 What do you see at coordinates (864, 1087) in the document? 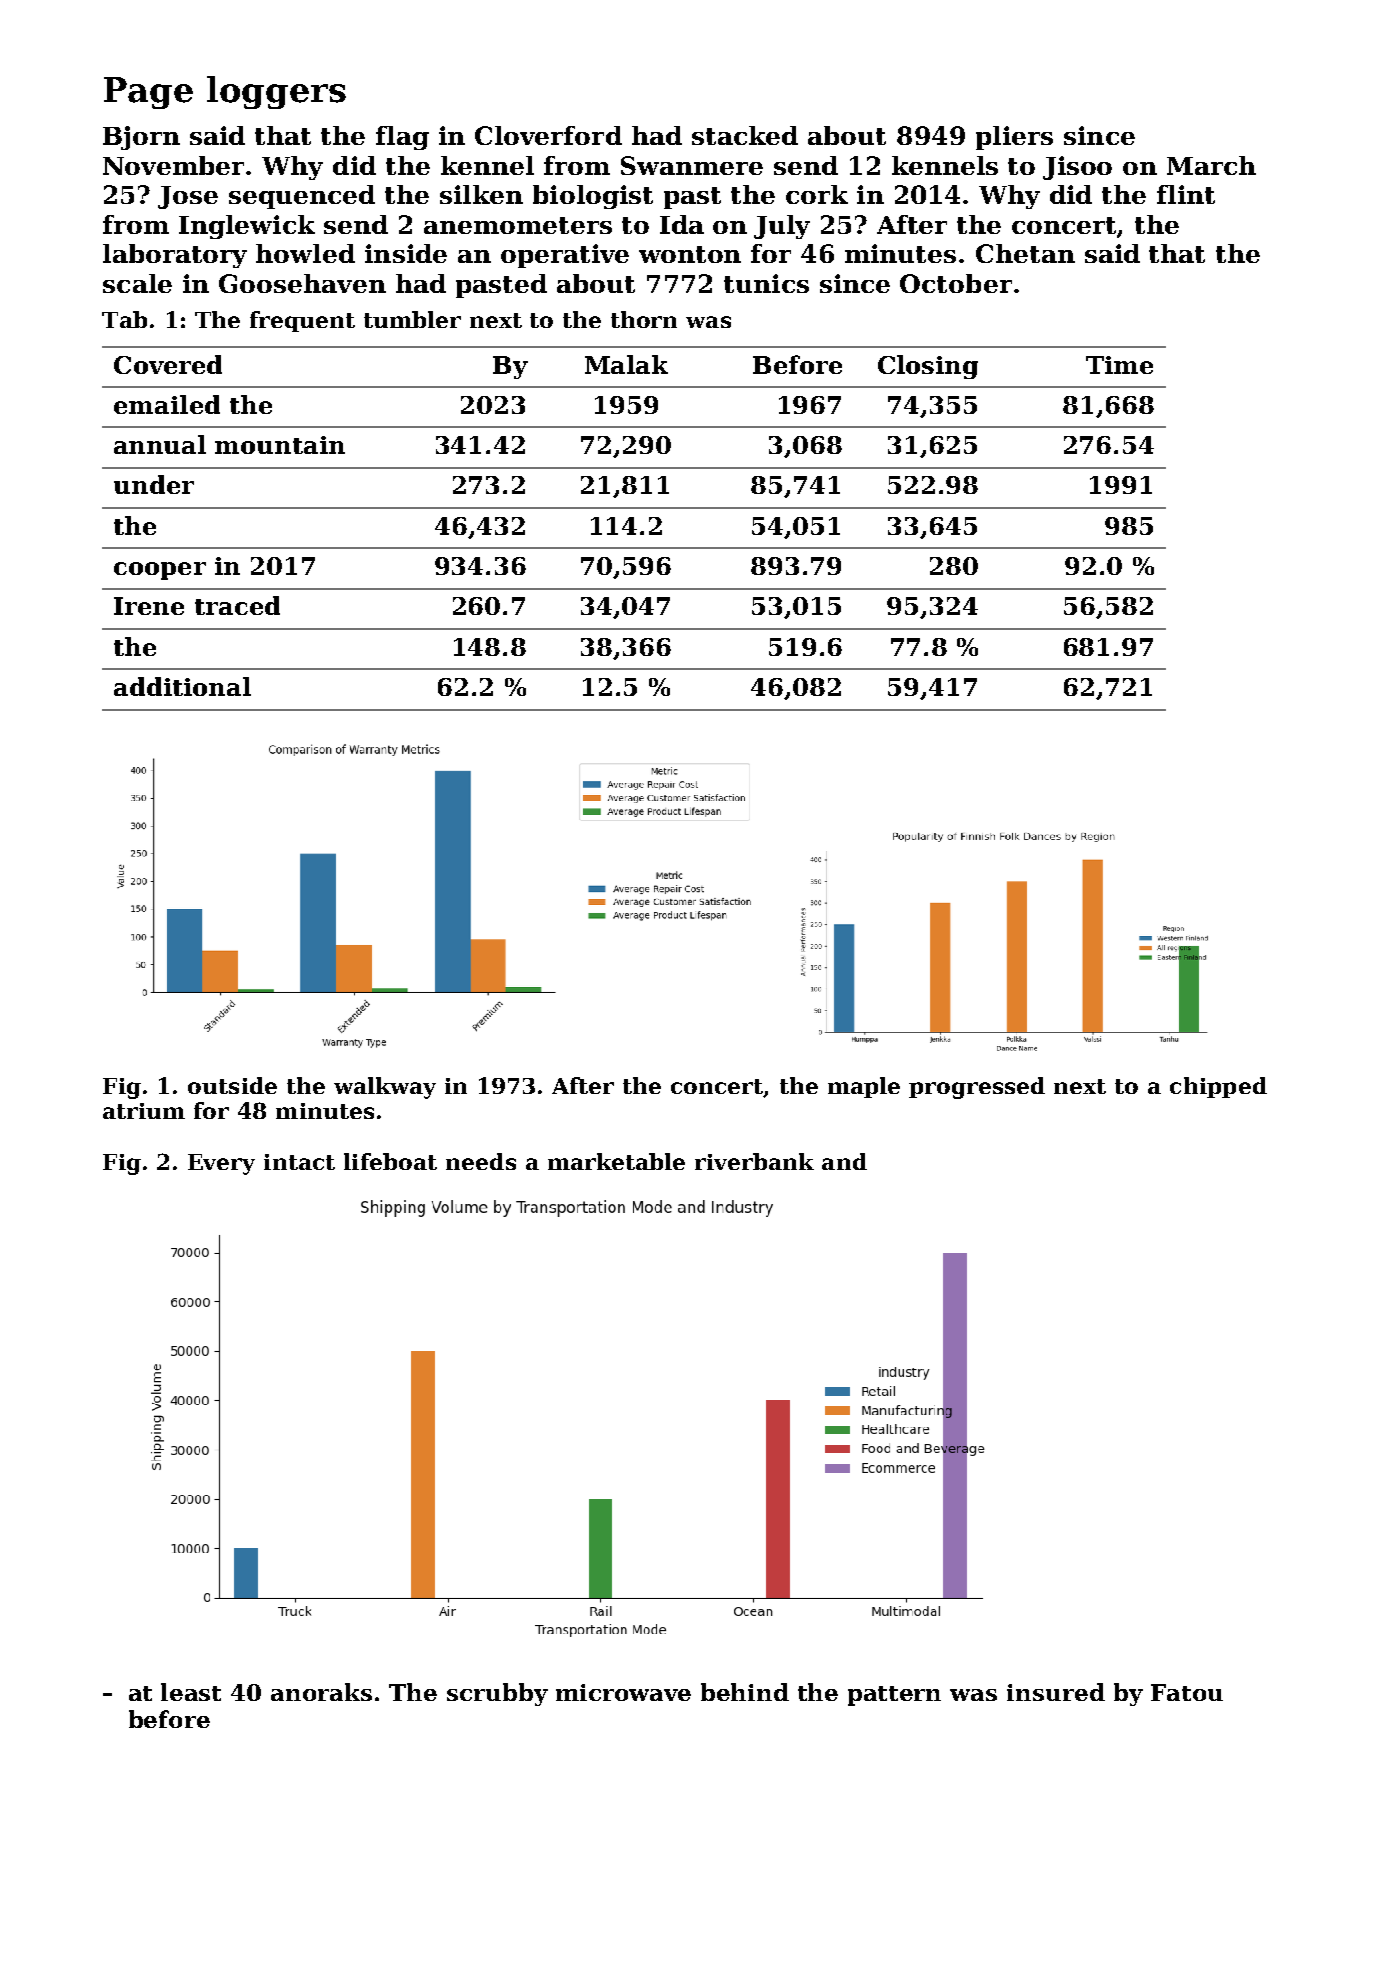
I see `maple` at bounding box center [864, 1087].
